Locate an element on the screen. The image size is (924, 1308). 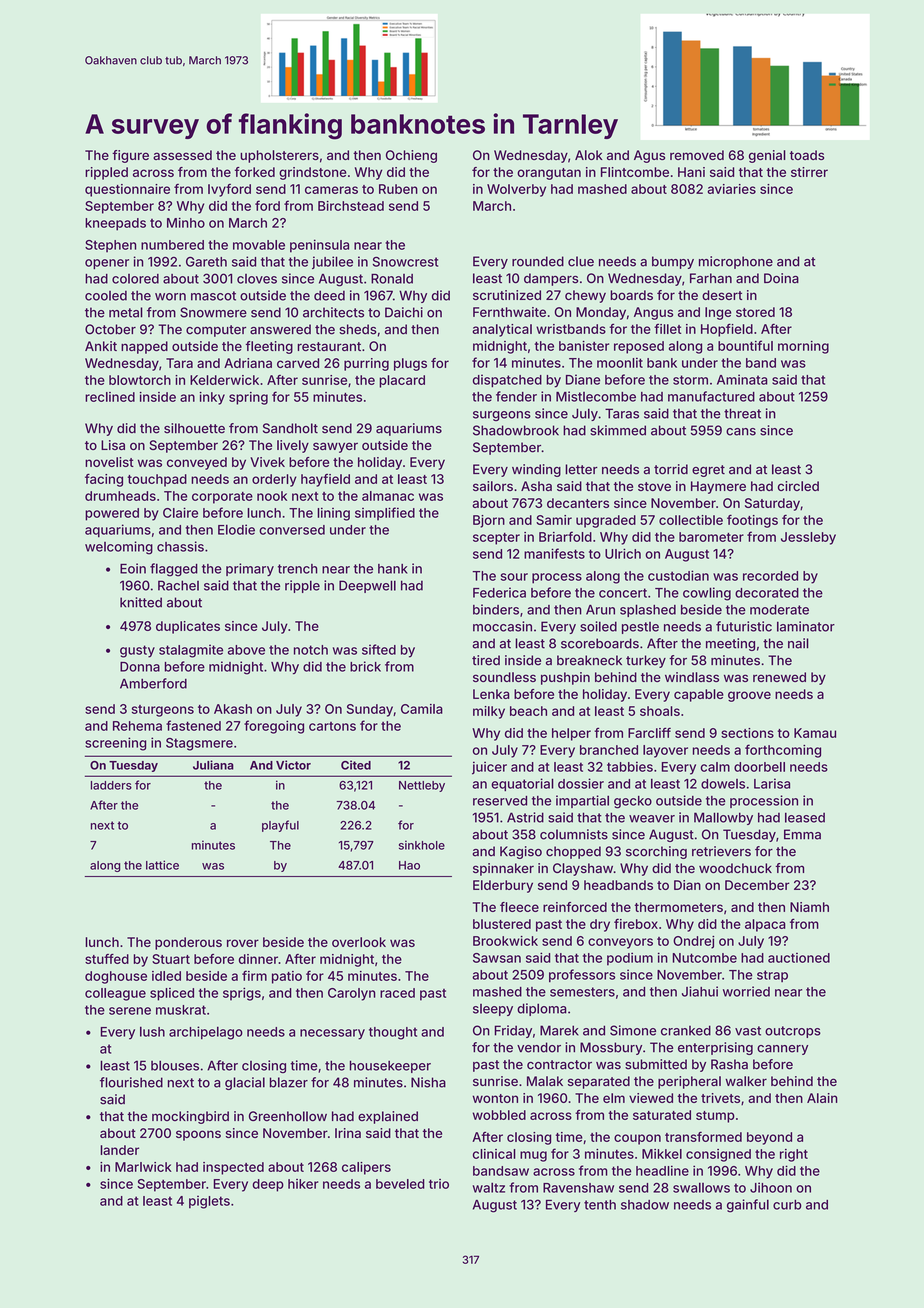
Alok is located at coordinates (589, 155).
